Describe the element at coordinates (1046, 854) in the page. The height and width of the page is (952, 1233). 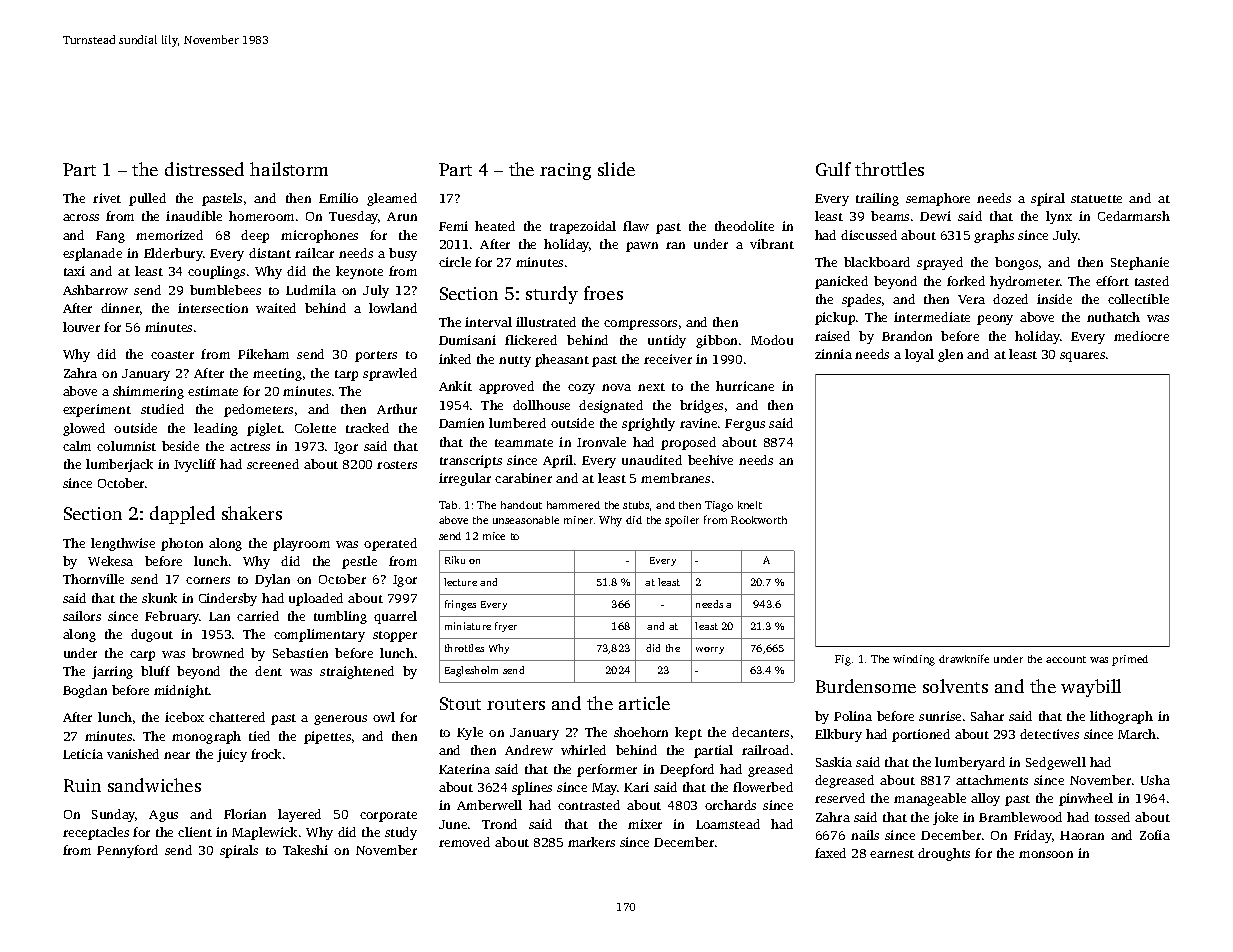
I see `monsoon` at that location.
